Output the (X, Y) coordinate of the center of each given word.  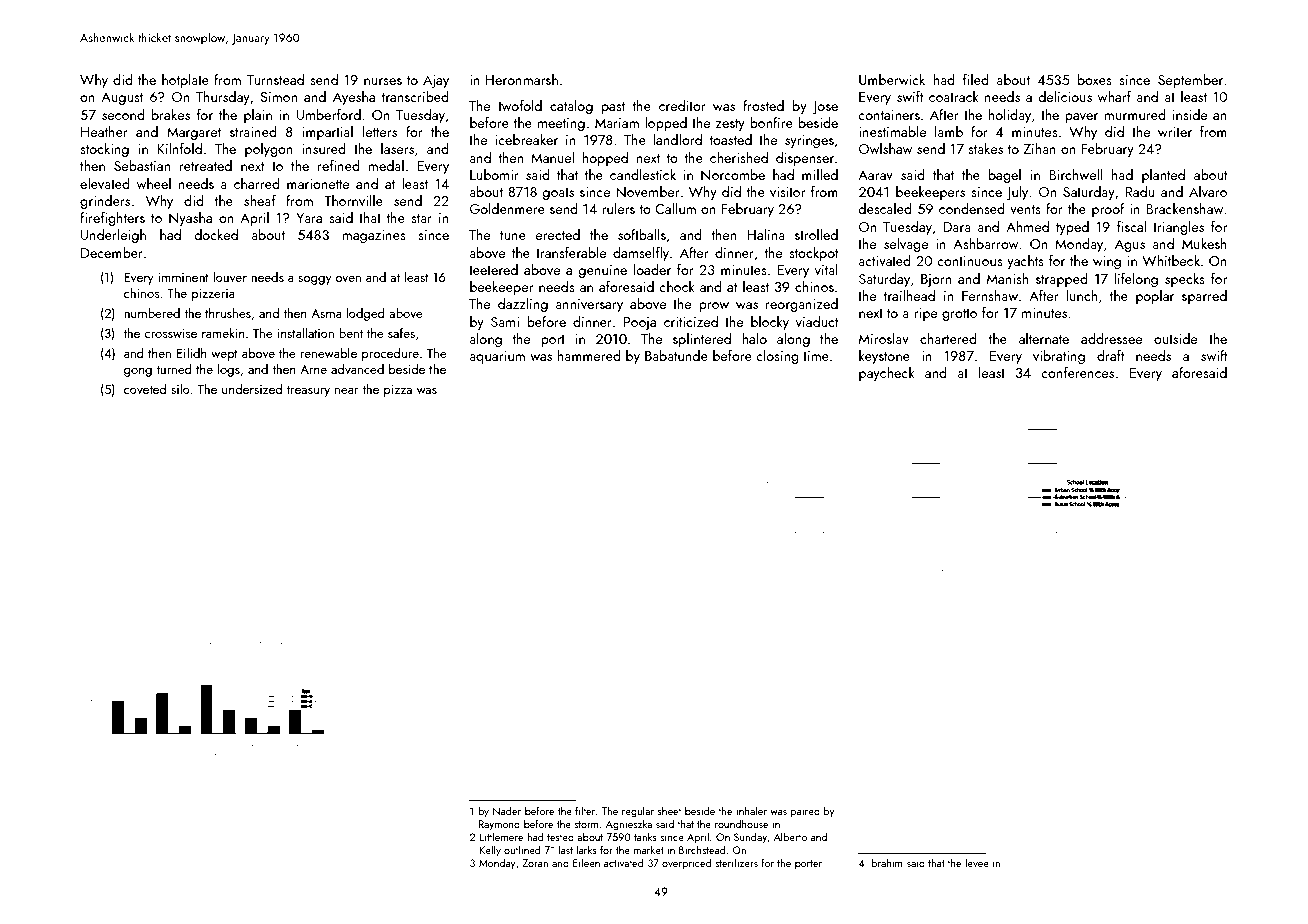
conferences (1077, 372)
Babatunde (676, 355)
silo (180, 389)
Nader (507, 810)
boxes (1095, 79)
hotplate (185, 81)
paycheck (887, 374)
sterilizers (736, 862)
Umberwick (892, 79)
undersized (252, 389)
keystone (884, 357)
